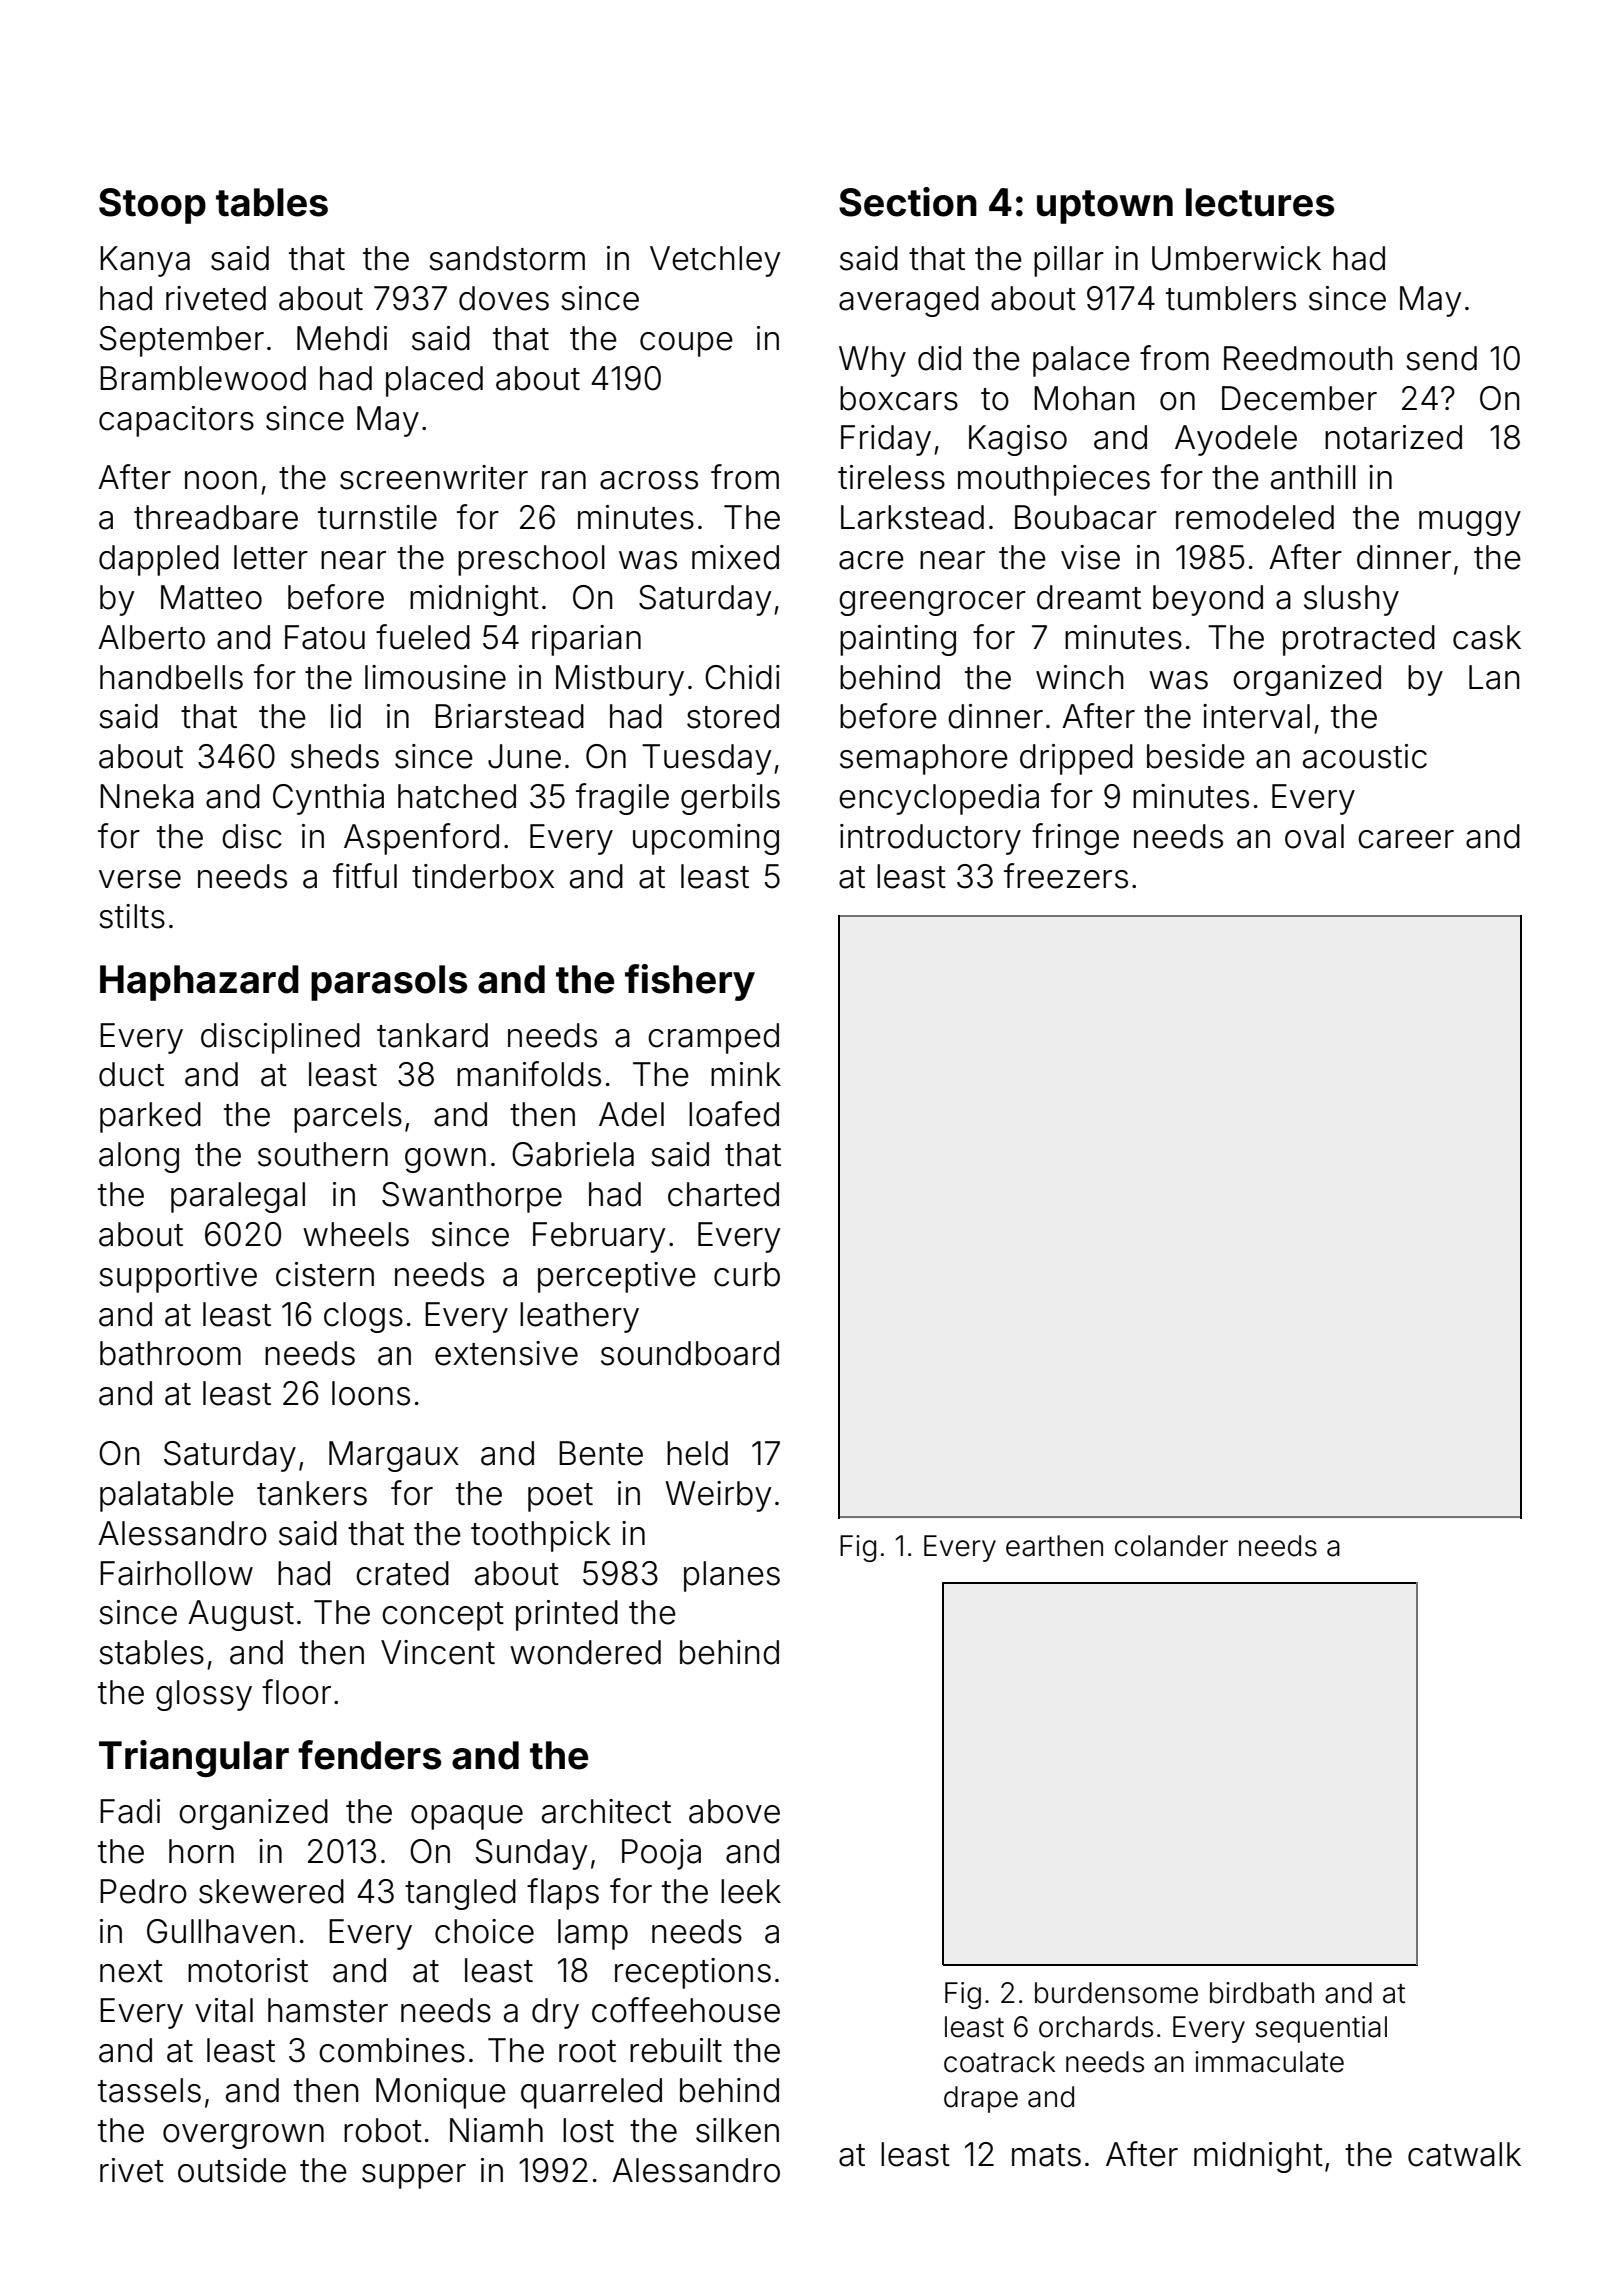 This screenshot has height=2292, width=1620. Describe the element at coordinates (588, 2130) in the screenshot. I see `lost` at that location.
